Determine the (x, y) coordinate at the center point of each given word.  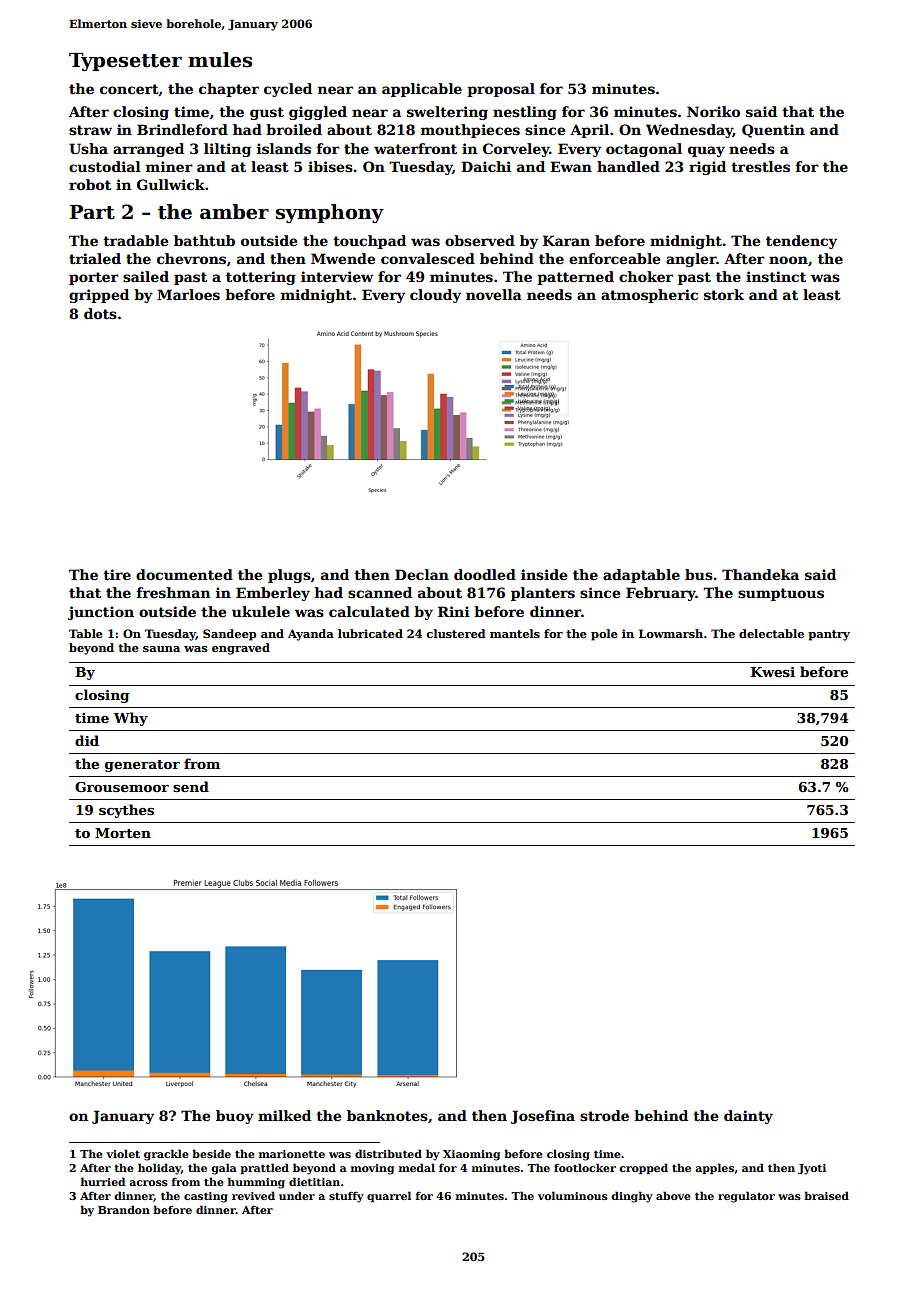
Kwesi (773, 672)
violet (123, 1153)
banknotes (387, 1115)
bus (699, 574)
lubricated (370, 633)
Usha (88, 148)
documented (184, 574)
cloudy (435, 296)
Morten (123, 833)
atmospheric (649, 296)
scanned (380, 592)
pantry (829, 635)
